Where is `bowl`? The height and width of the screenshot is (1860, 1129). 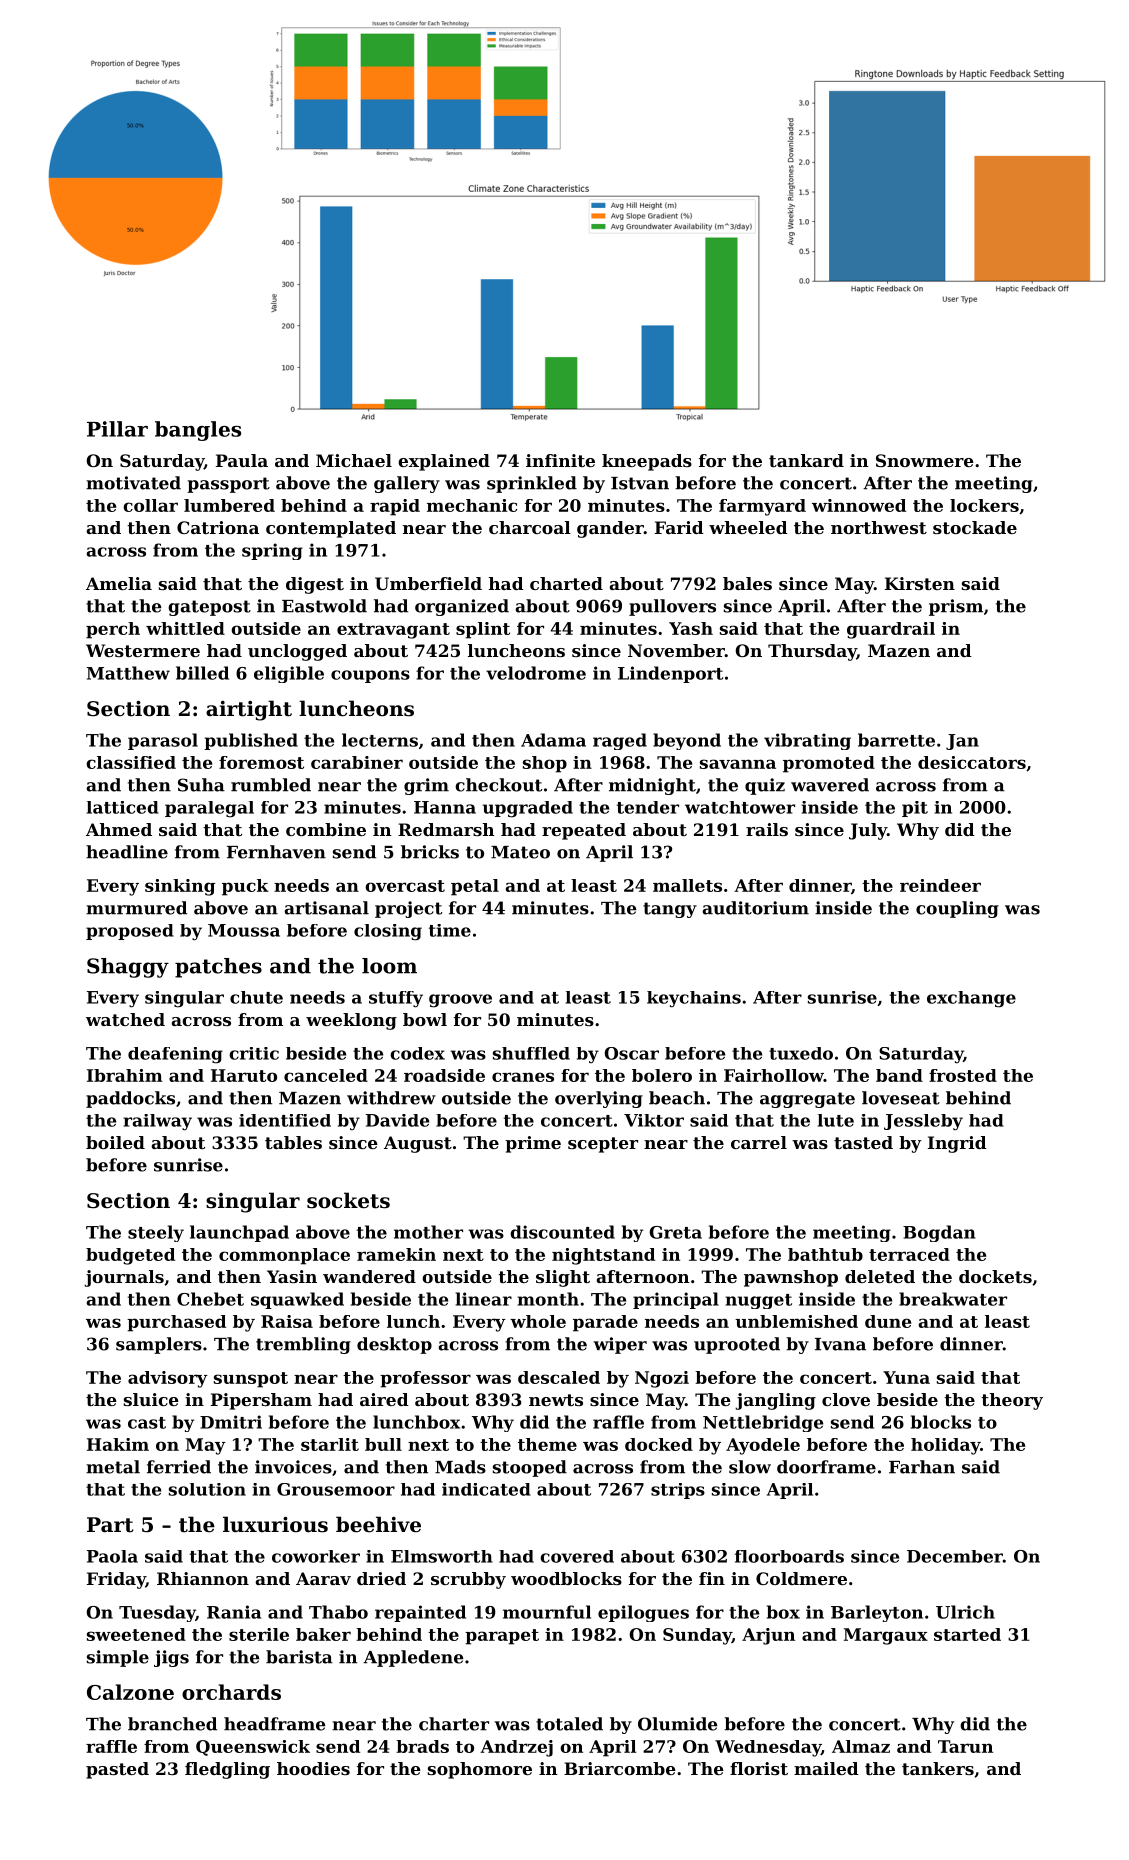 bowl is located at coordinates (425, 1019).
